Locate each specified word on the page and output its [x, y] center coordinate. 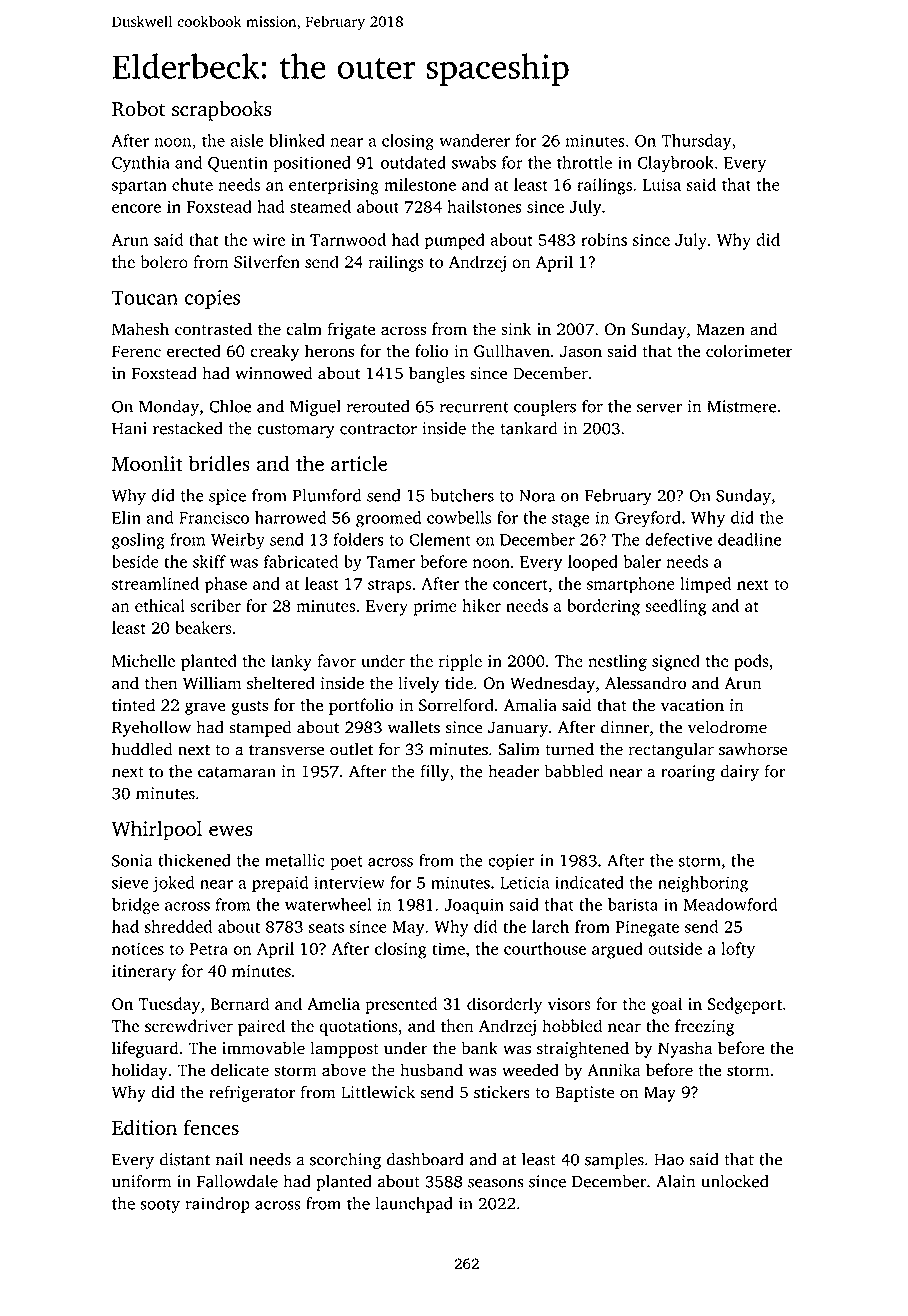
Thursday [696, 142]
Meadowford [730, 904]
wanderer [474, 140]
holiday [140, 1071]
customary [296, 431]
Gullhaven [512, 351]
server [659, 408]
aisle [247, 140]
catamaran [237, 772]
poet [346, 863]
